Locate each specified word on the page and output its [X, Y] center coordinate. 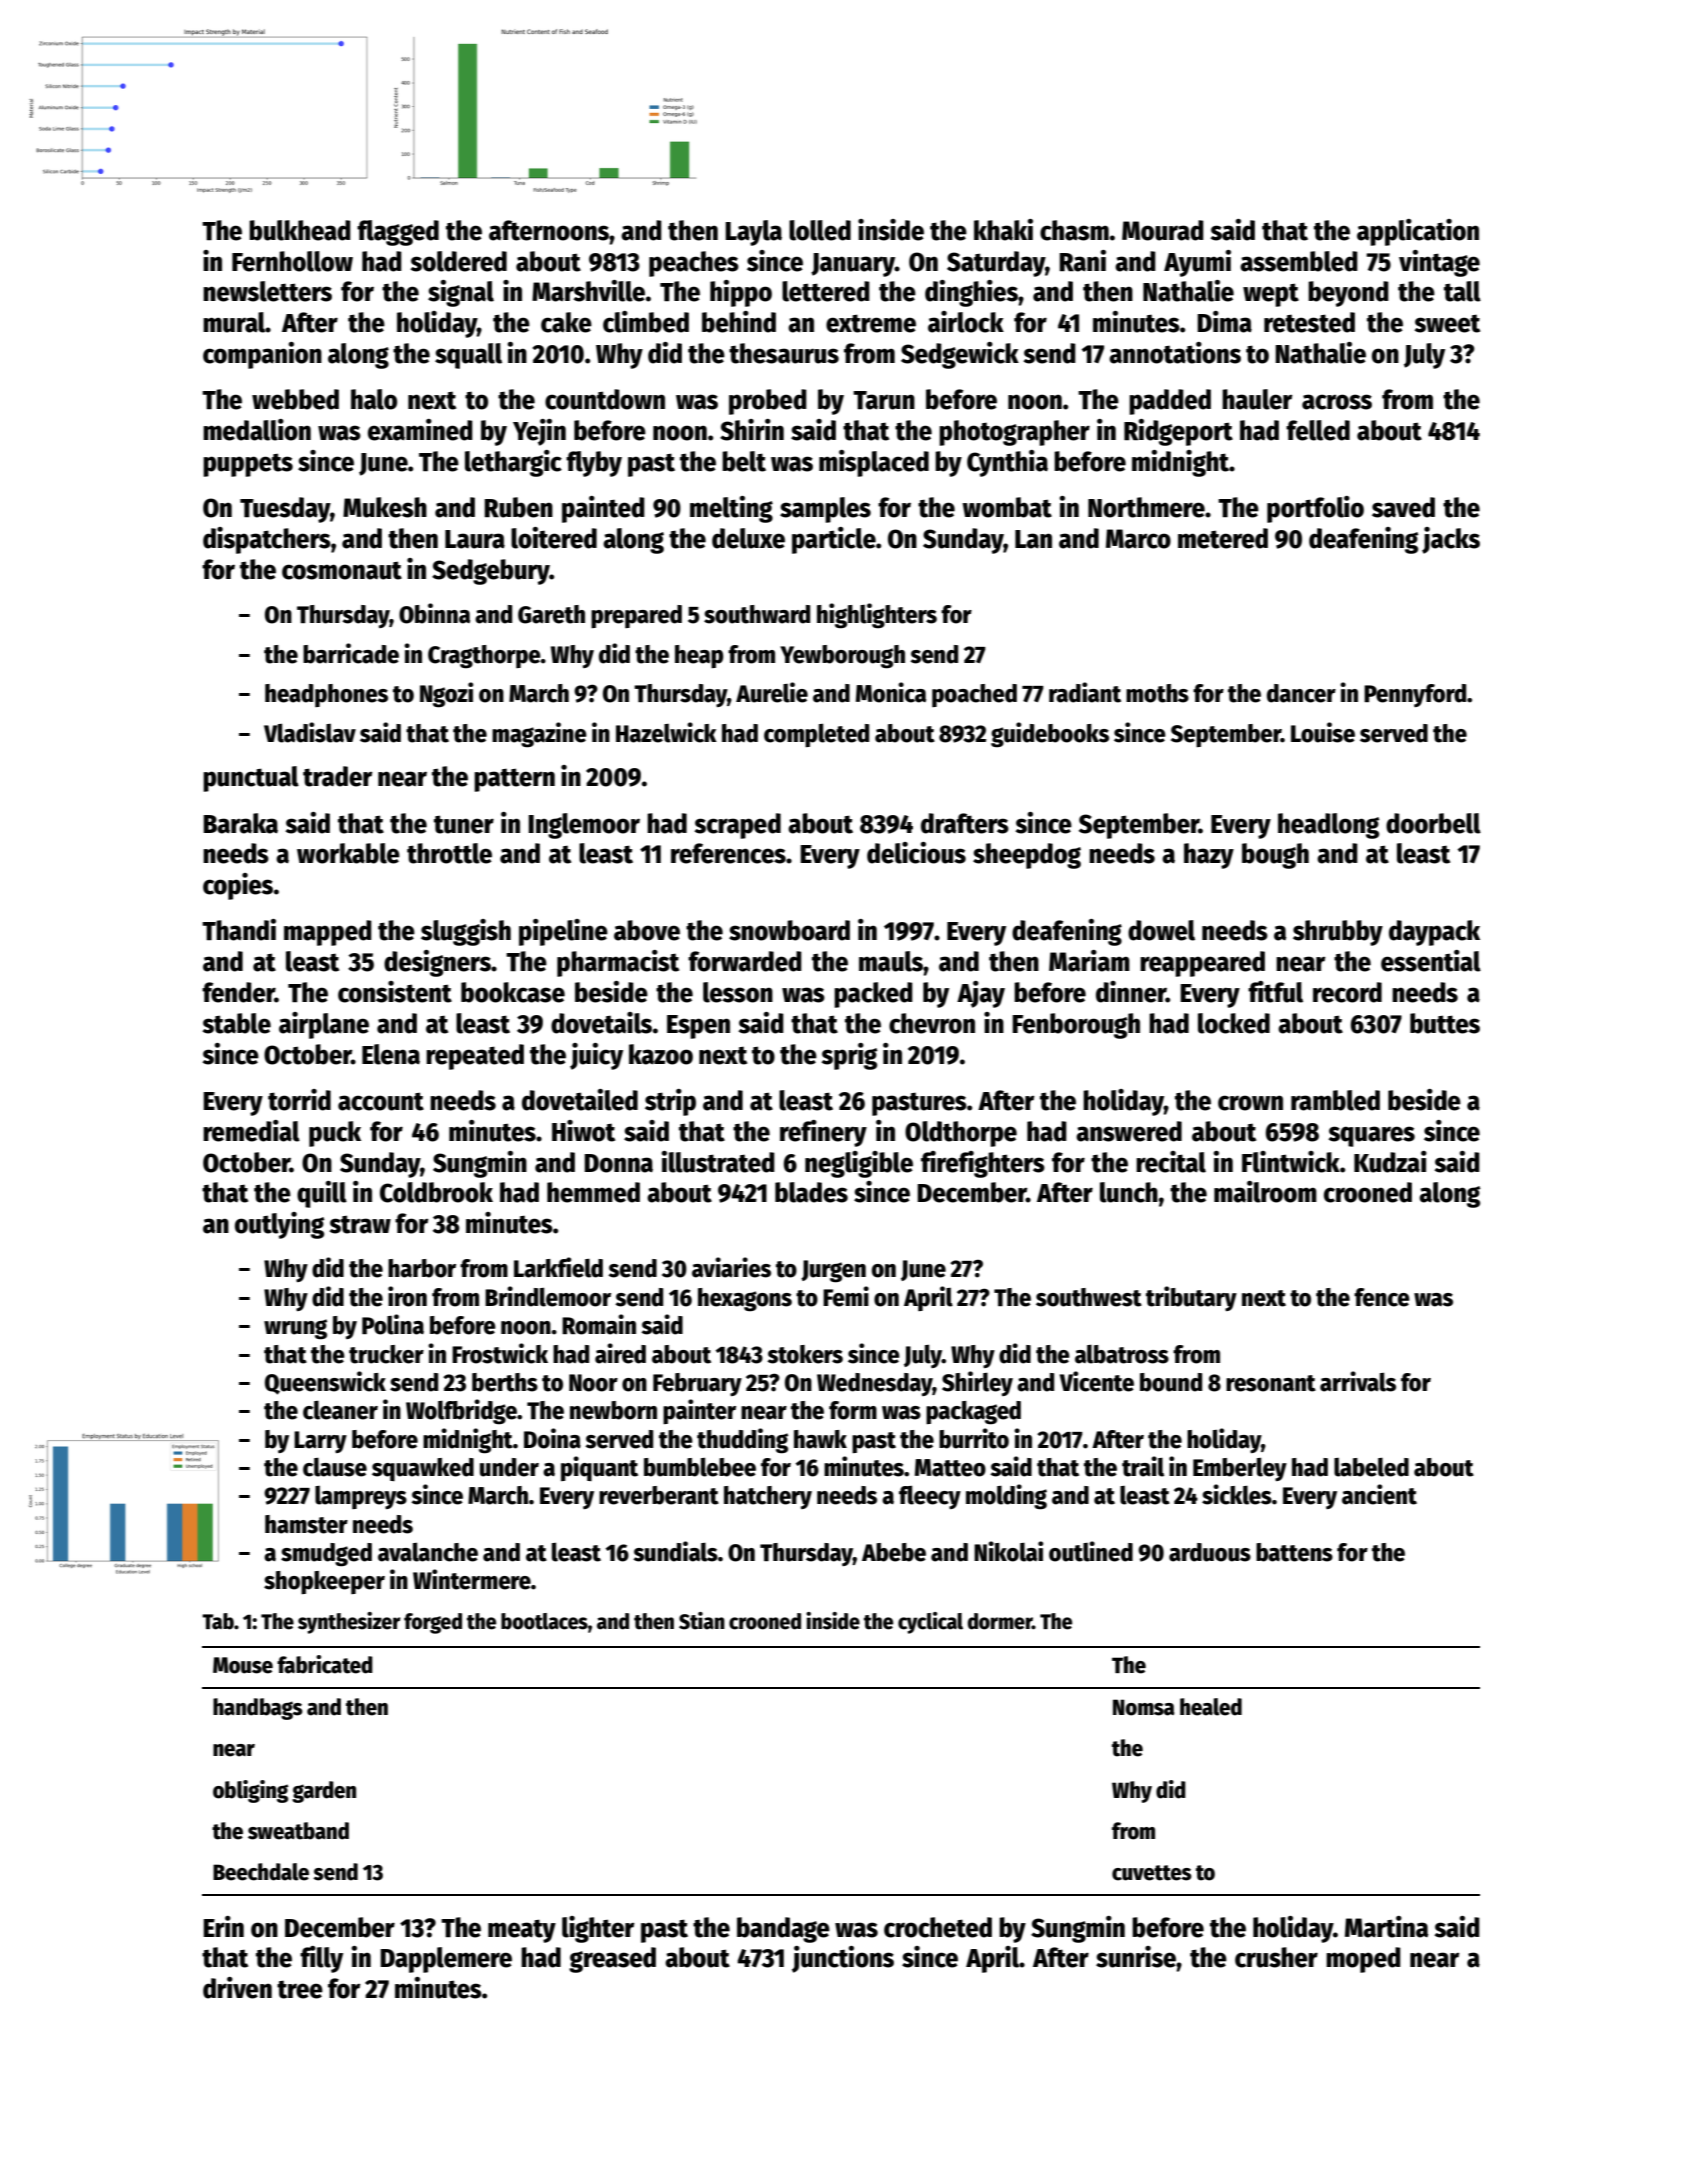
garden [324, 1792]
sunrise [1136, 1957]
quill [322, 1194]
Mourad [1163, 230]
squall [468, 356]
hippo [741, 293]
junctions [843, 1959]
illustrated [718, 1162]
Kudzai [1390, 1162]
